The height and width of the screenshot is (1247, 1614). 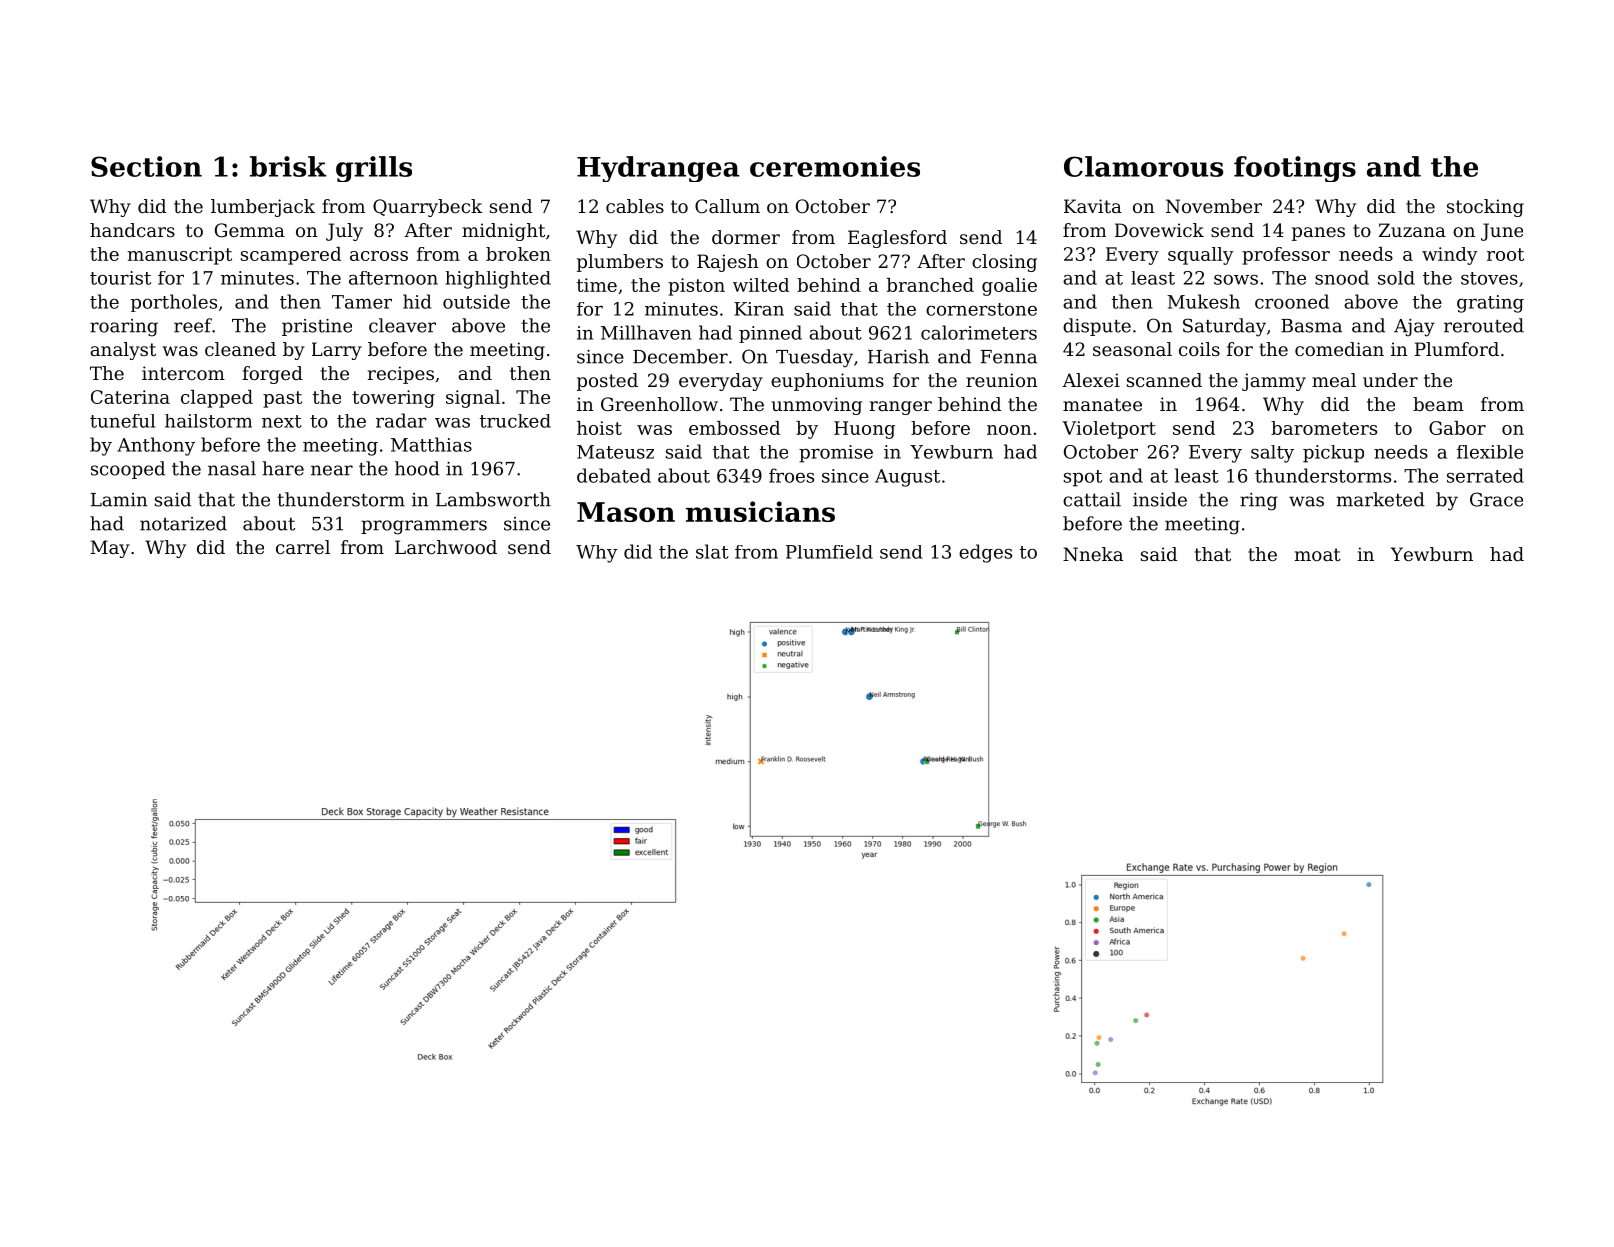 What do you see at coordinates (362, 302) in the screenshot?
I see `Tamer` at bounding box center [362, 302].
